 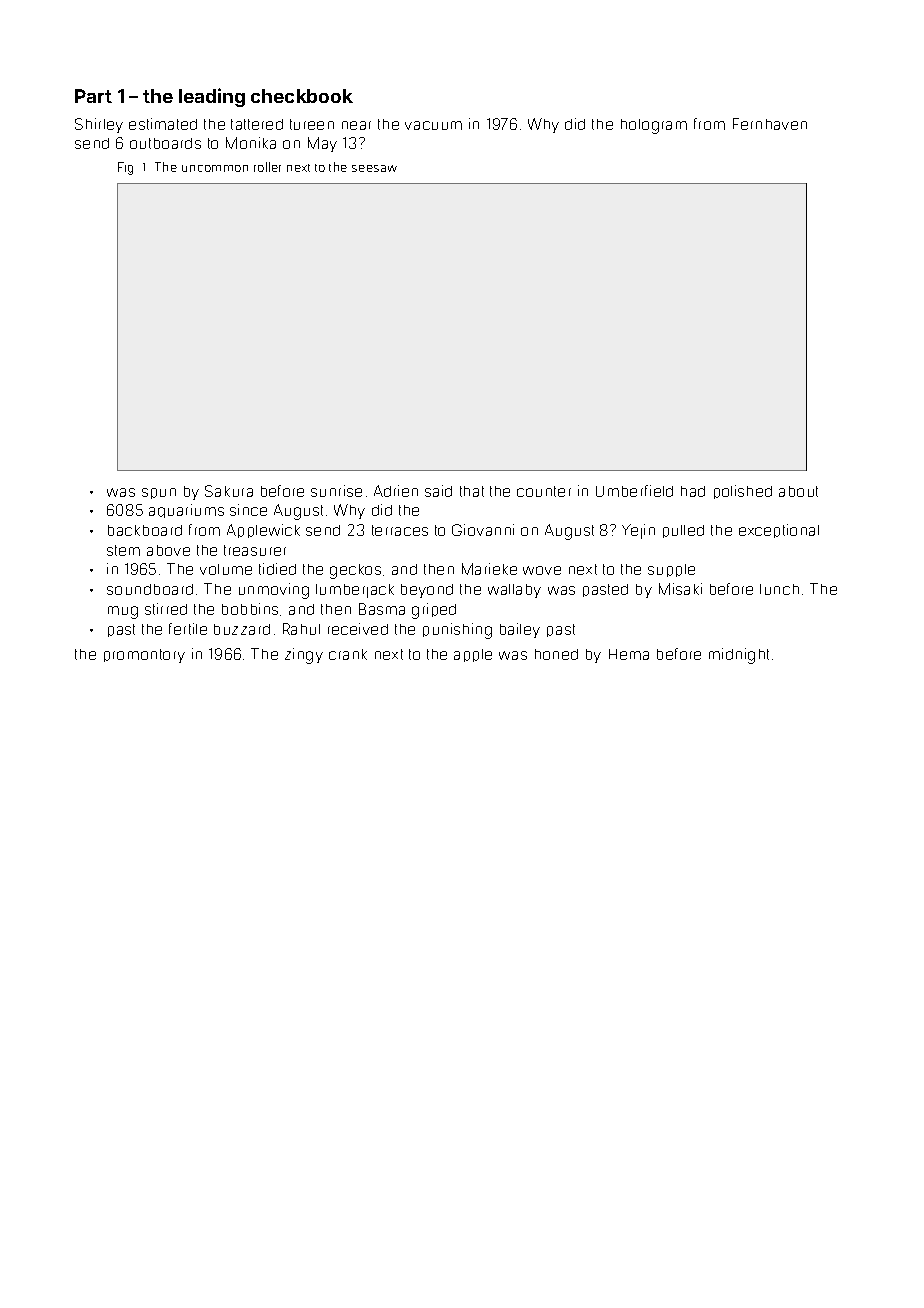 I want to click on hologram, so click(x=654, y=126).
